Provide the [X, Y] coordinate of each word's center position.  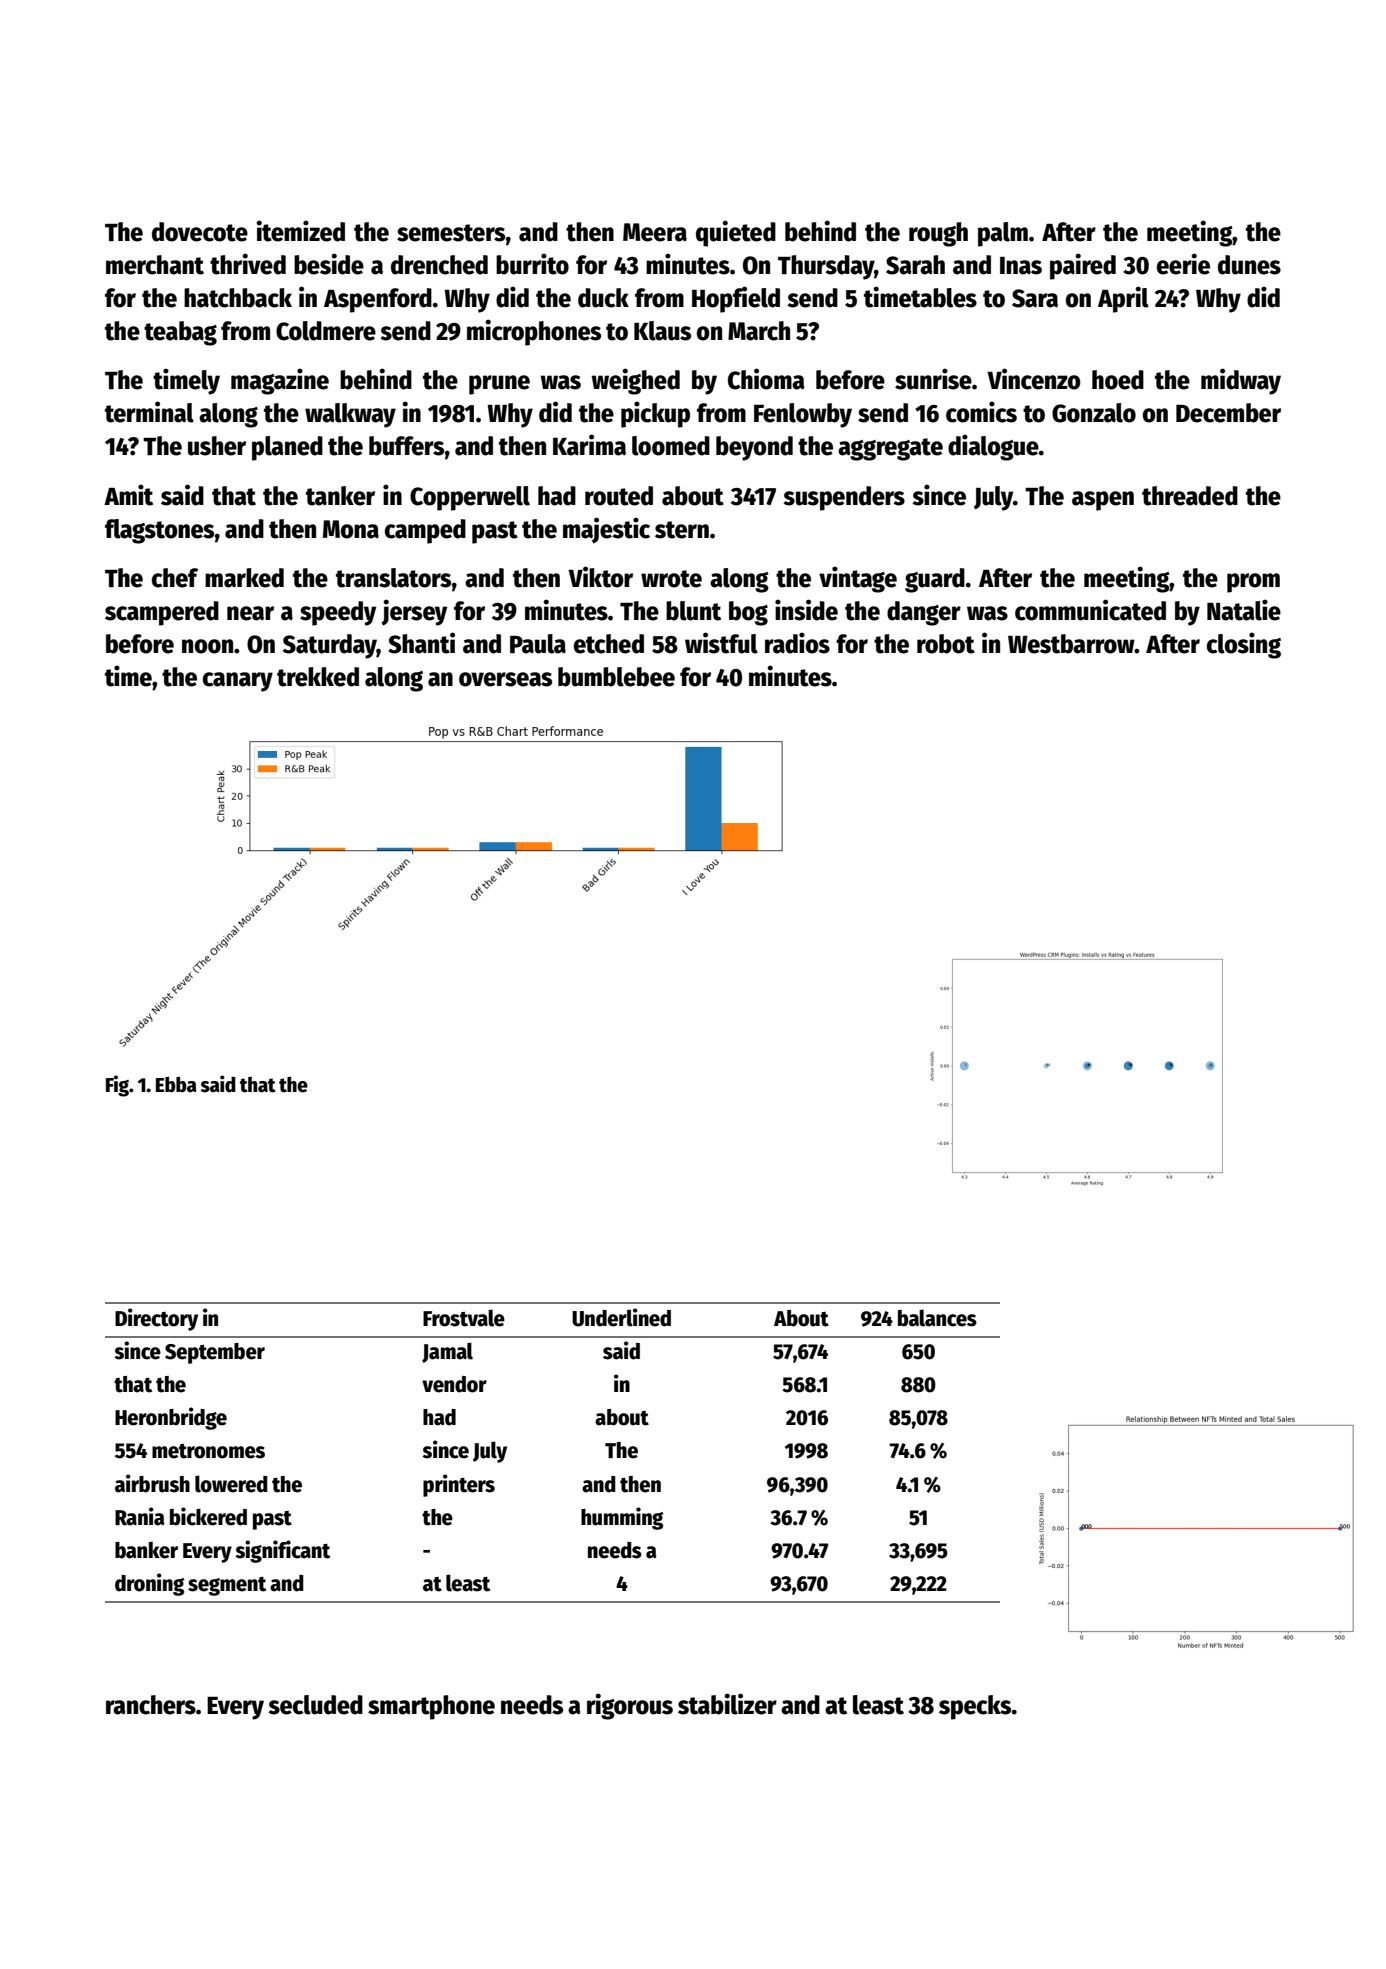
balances [937, 1318]
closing [1244, 645]
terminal [149, 412]
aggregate [890, 449]
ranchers [151, 1705]
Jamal [447, 1352]
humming [622, 1518]
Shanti [421, 643]
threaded [1190, 496]
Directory [156, 1319]
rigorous [630, 1706]
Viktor [600, 577]
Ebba [176, 1085]
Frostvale [464, 1318]
